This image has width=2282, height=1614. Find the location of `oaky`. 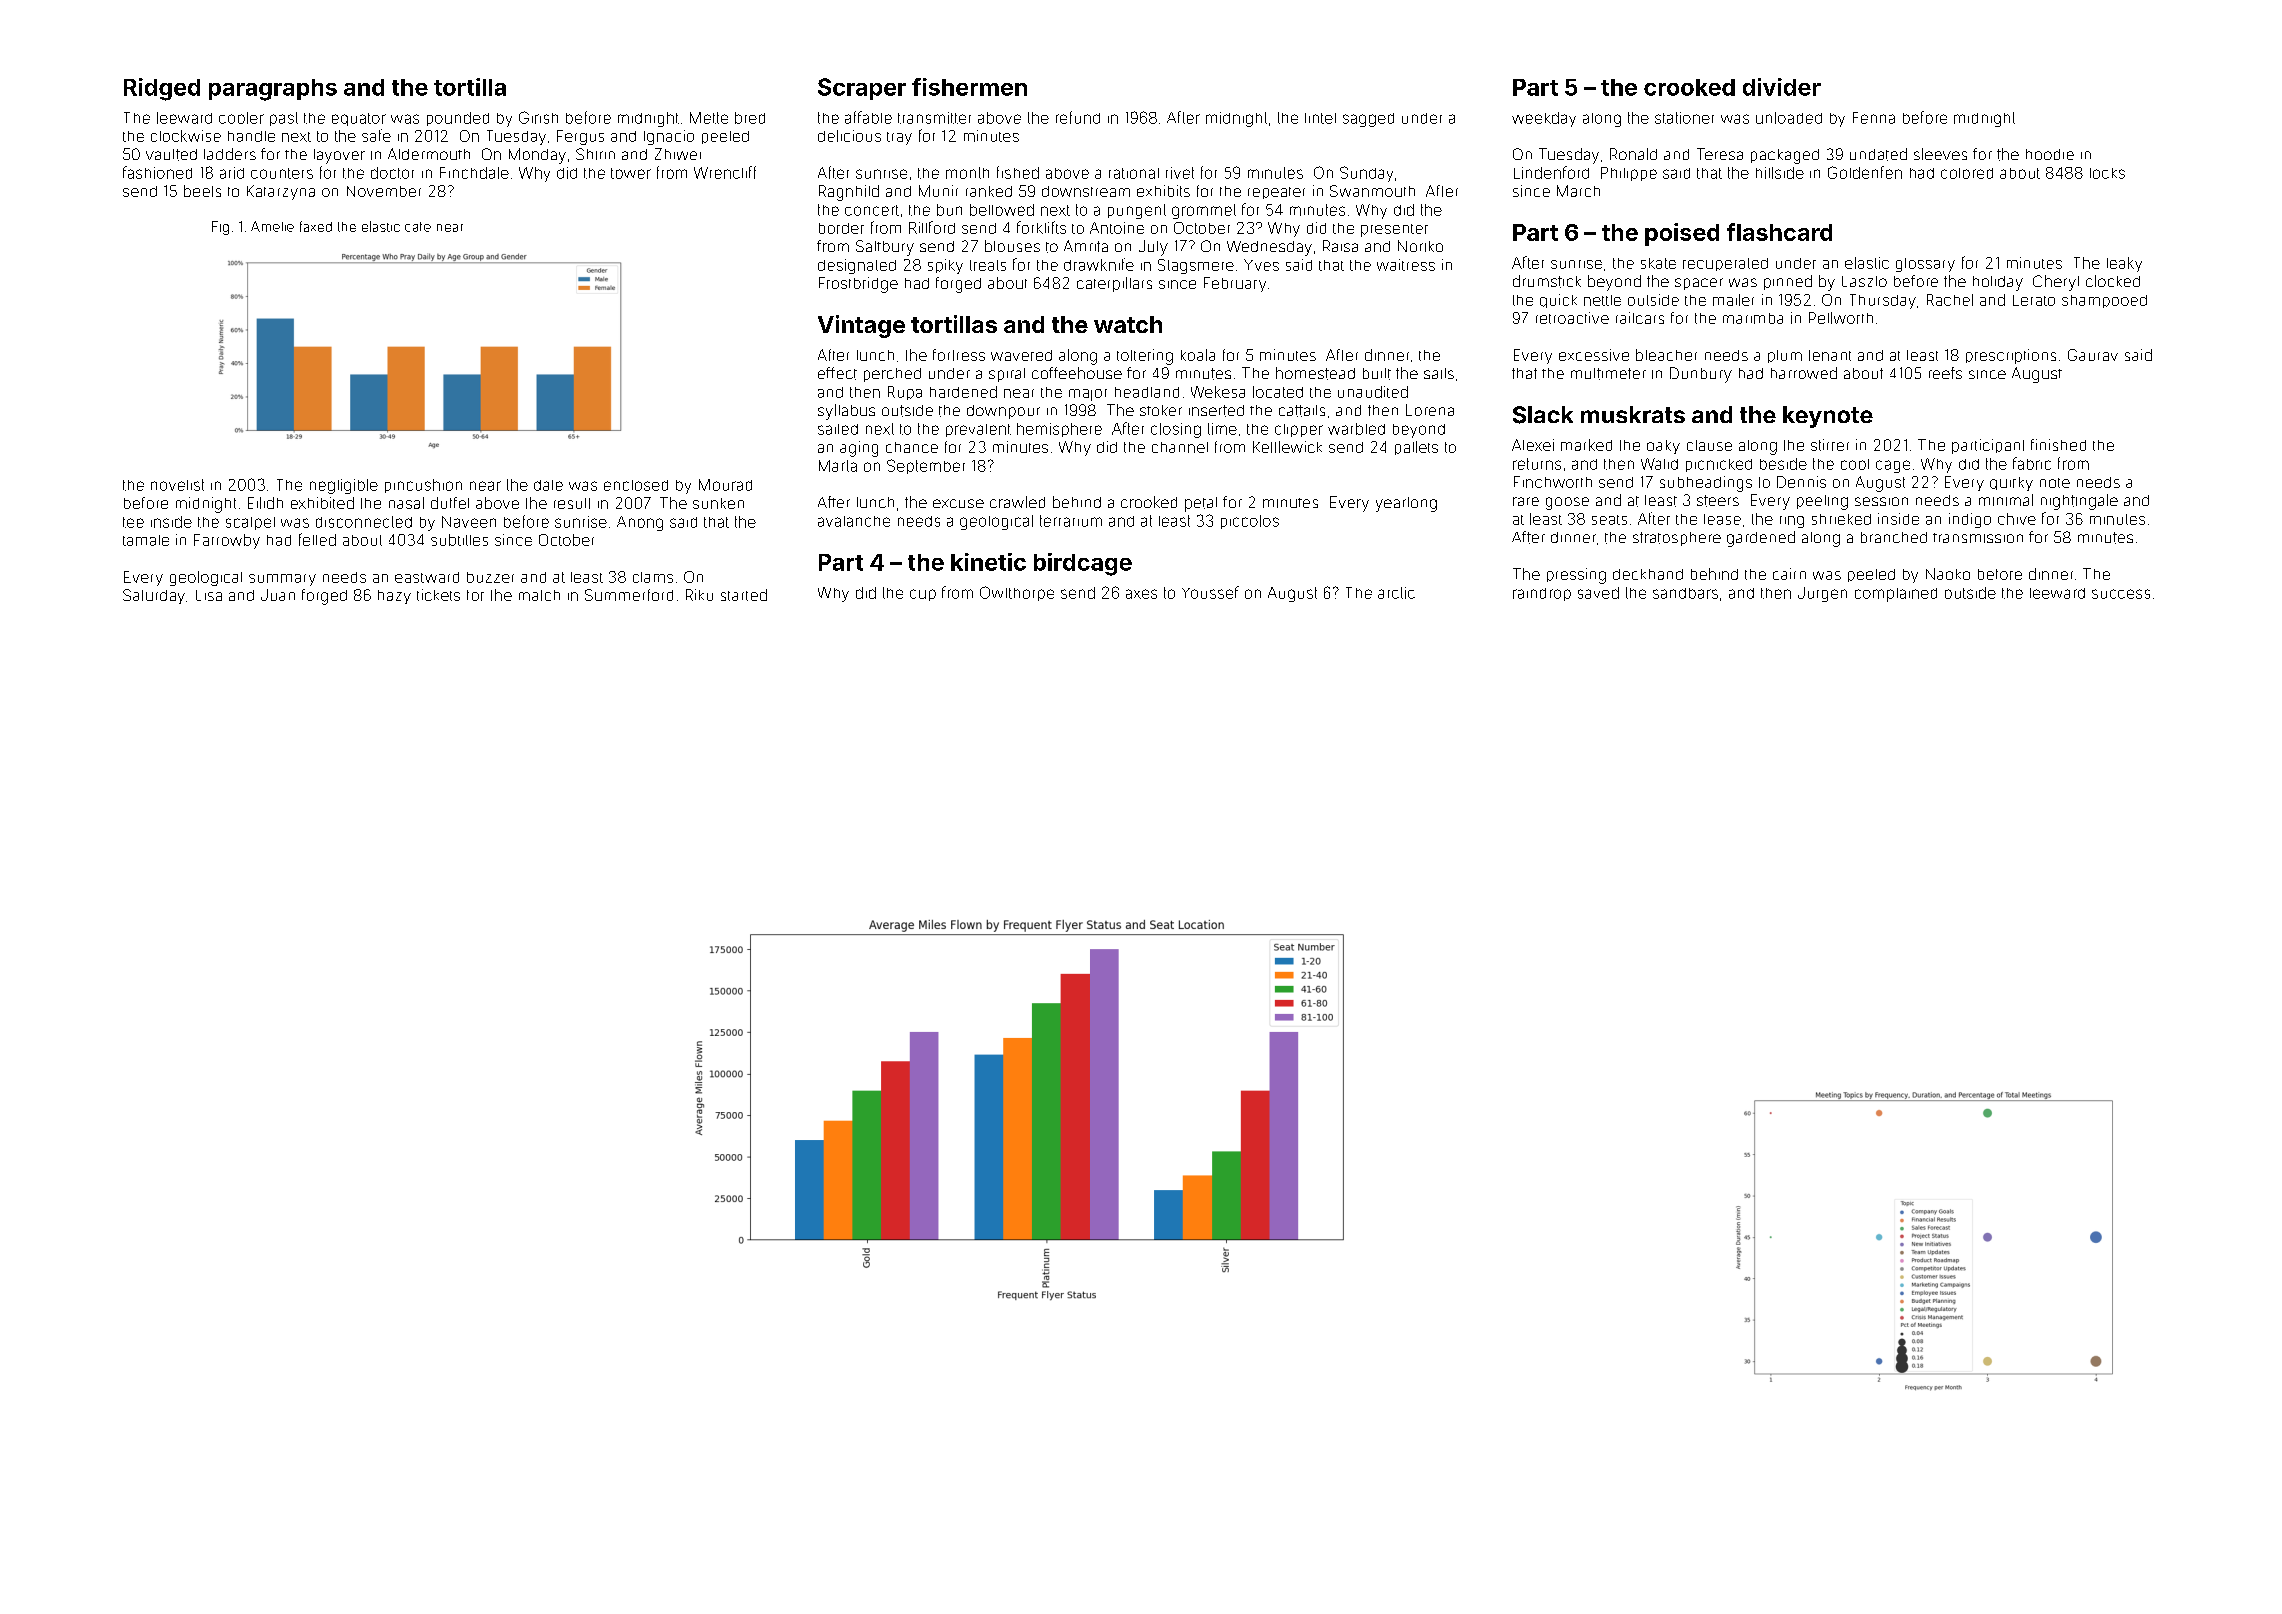

oaky is located at coordinates (1663, 447).
